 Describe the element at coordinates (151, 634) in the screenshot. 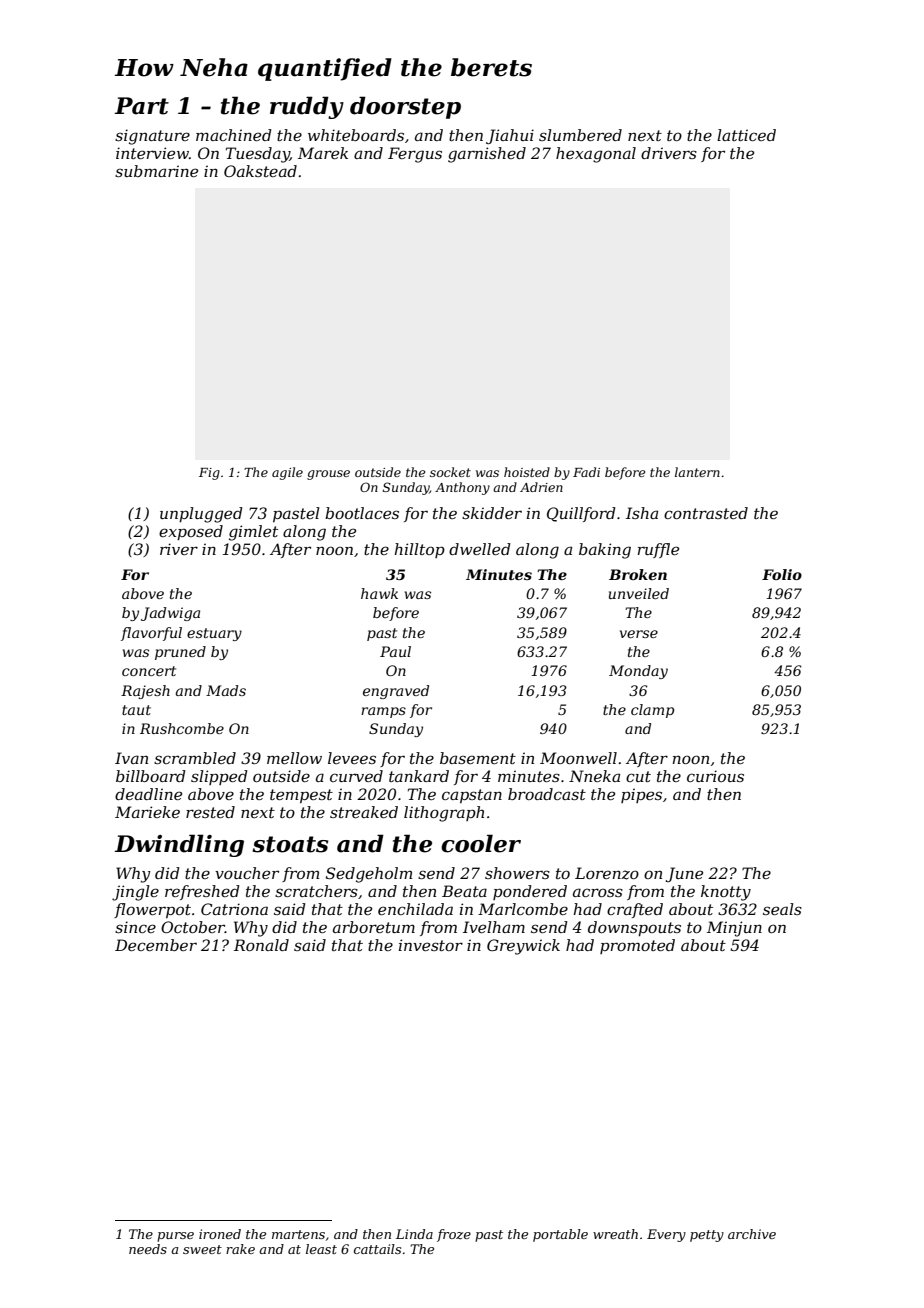

I see `flavorful` at that location.
